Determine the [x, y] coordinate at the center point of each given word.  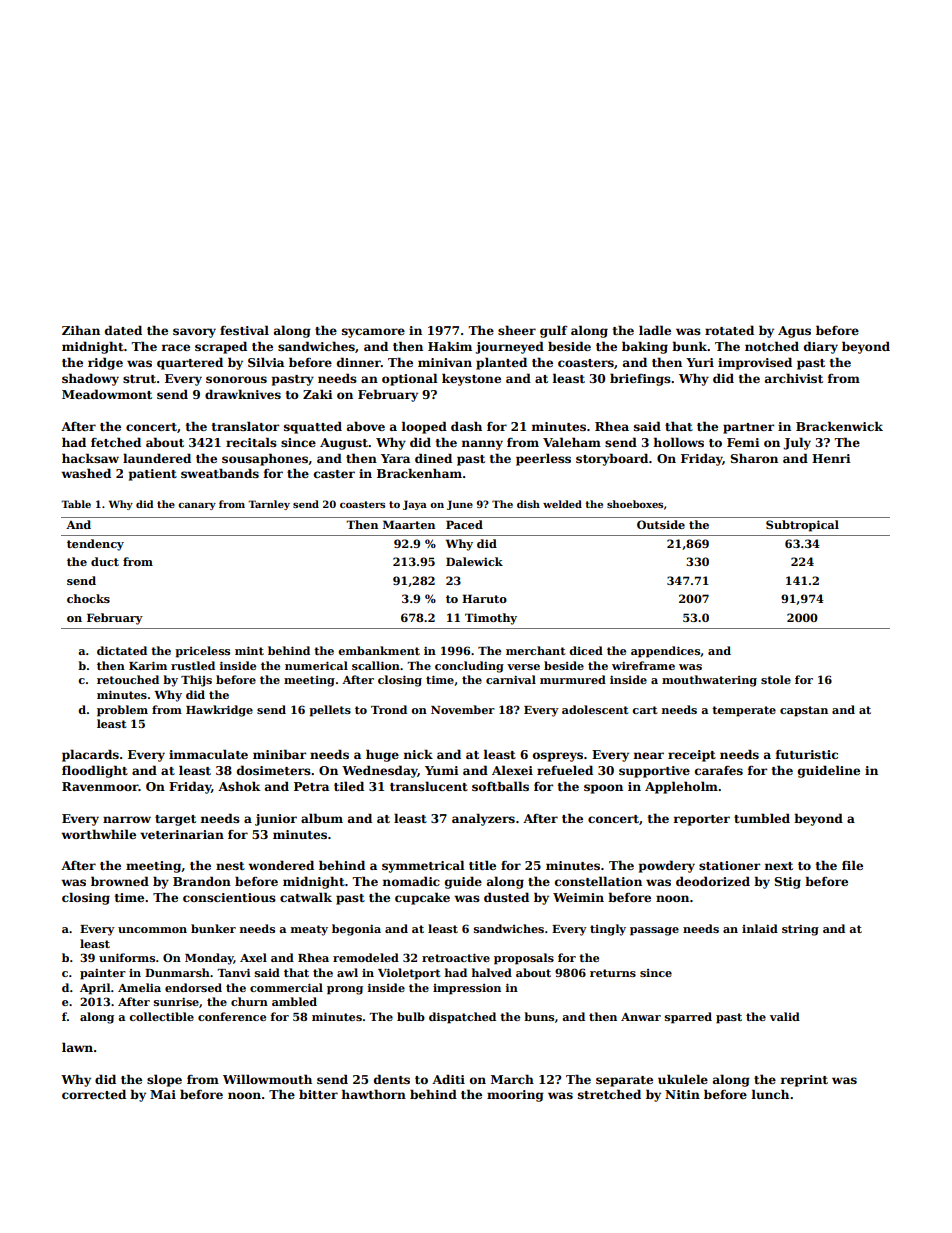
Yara [395, 458]
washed [86, 473]
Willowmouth [267, 1079]
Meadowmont [107, 394]
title [482, 865]
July [797, 443]
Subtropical [802, 526]
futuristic [807, 754]
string [800, 930]
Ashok [239, 786]
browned [120, 881]
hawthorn [374, 1094]
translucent [429, 786]
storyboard [612, 459]
